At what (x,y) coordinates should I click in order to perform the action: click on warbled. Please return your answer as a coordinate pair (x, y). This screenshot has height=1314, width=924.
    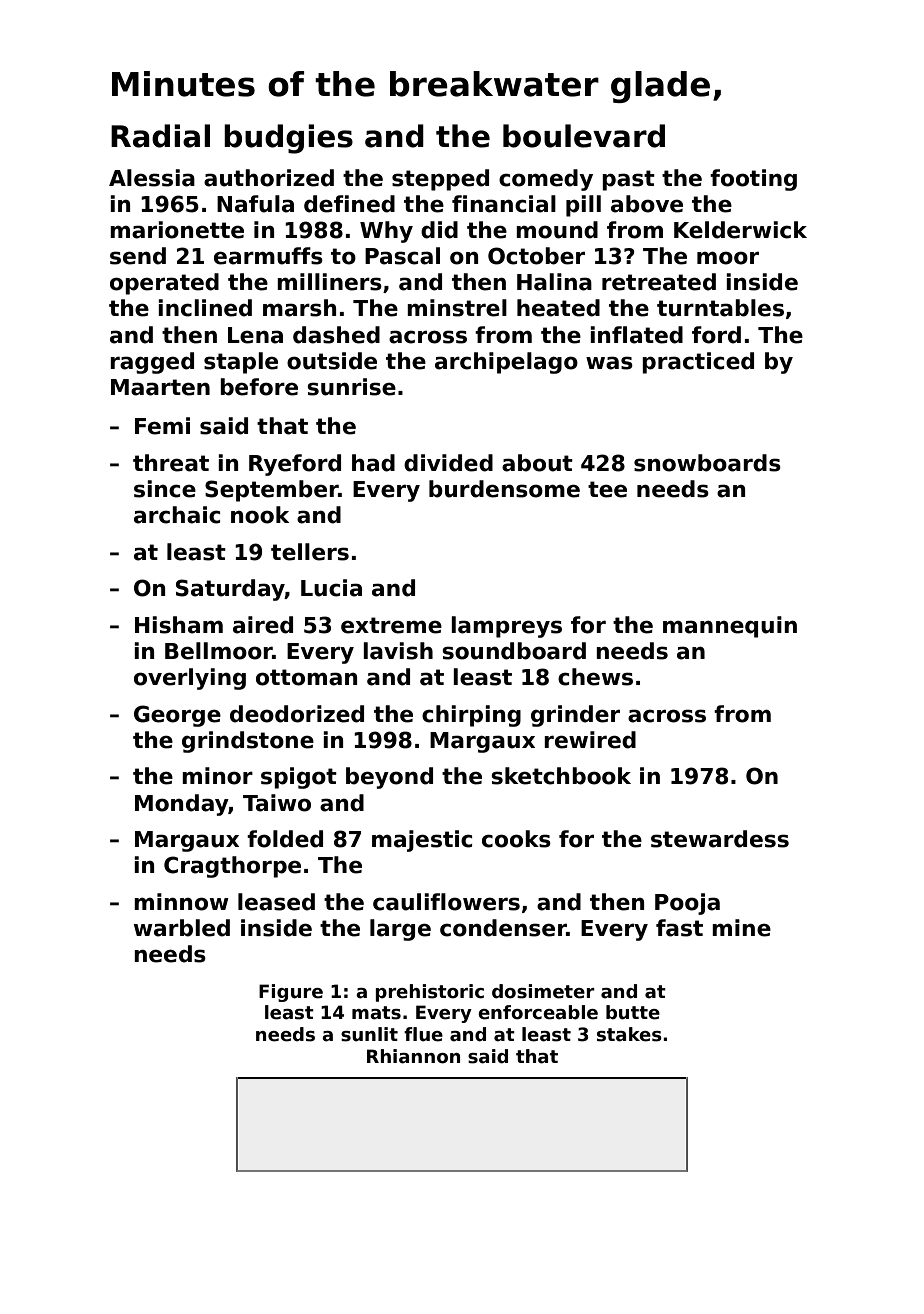
    Looking at the image, I should click on (182, 928).
